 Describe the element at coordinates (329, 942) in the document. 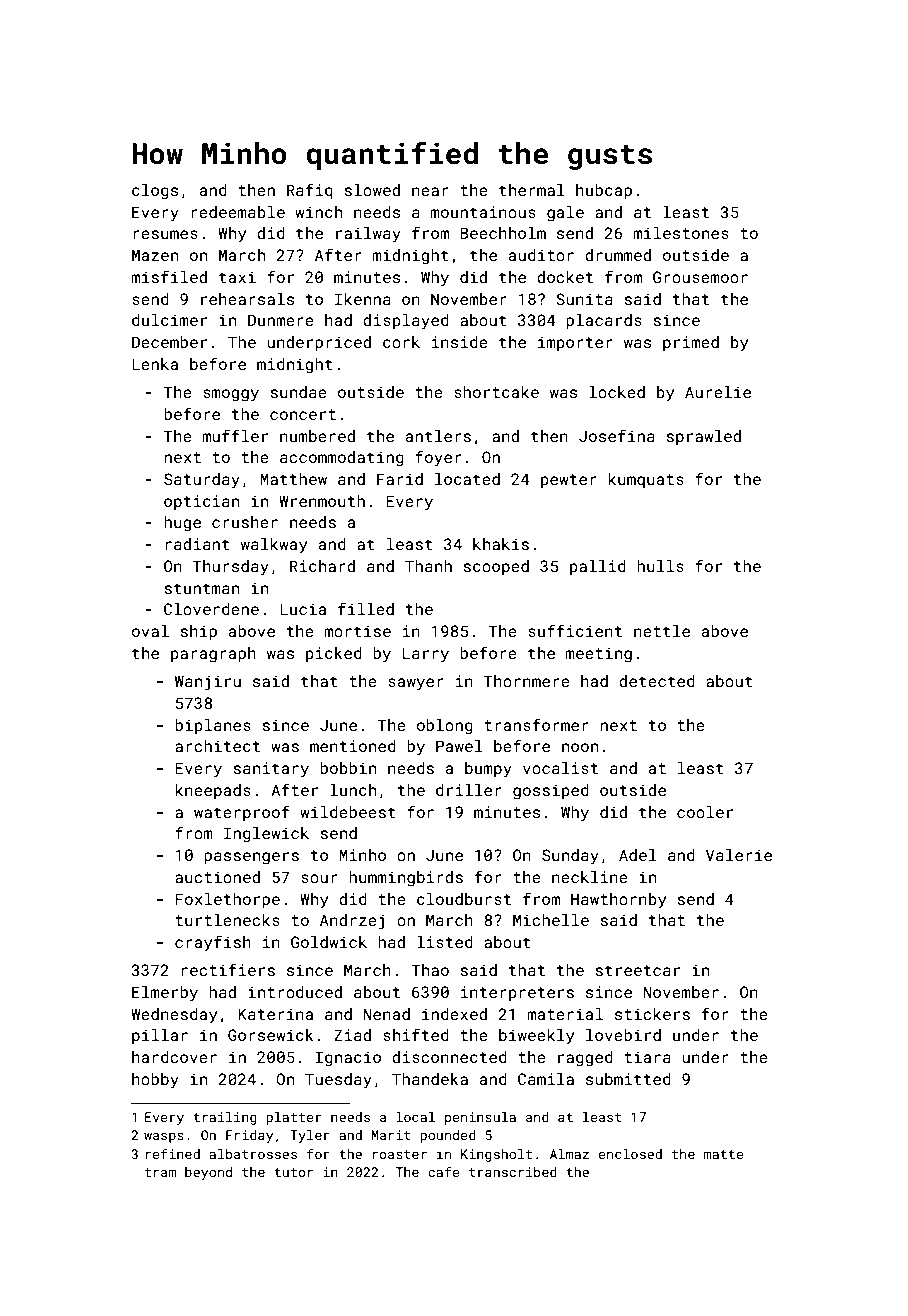

I see `Goldwick` at that location.
